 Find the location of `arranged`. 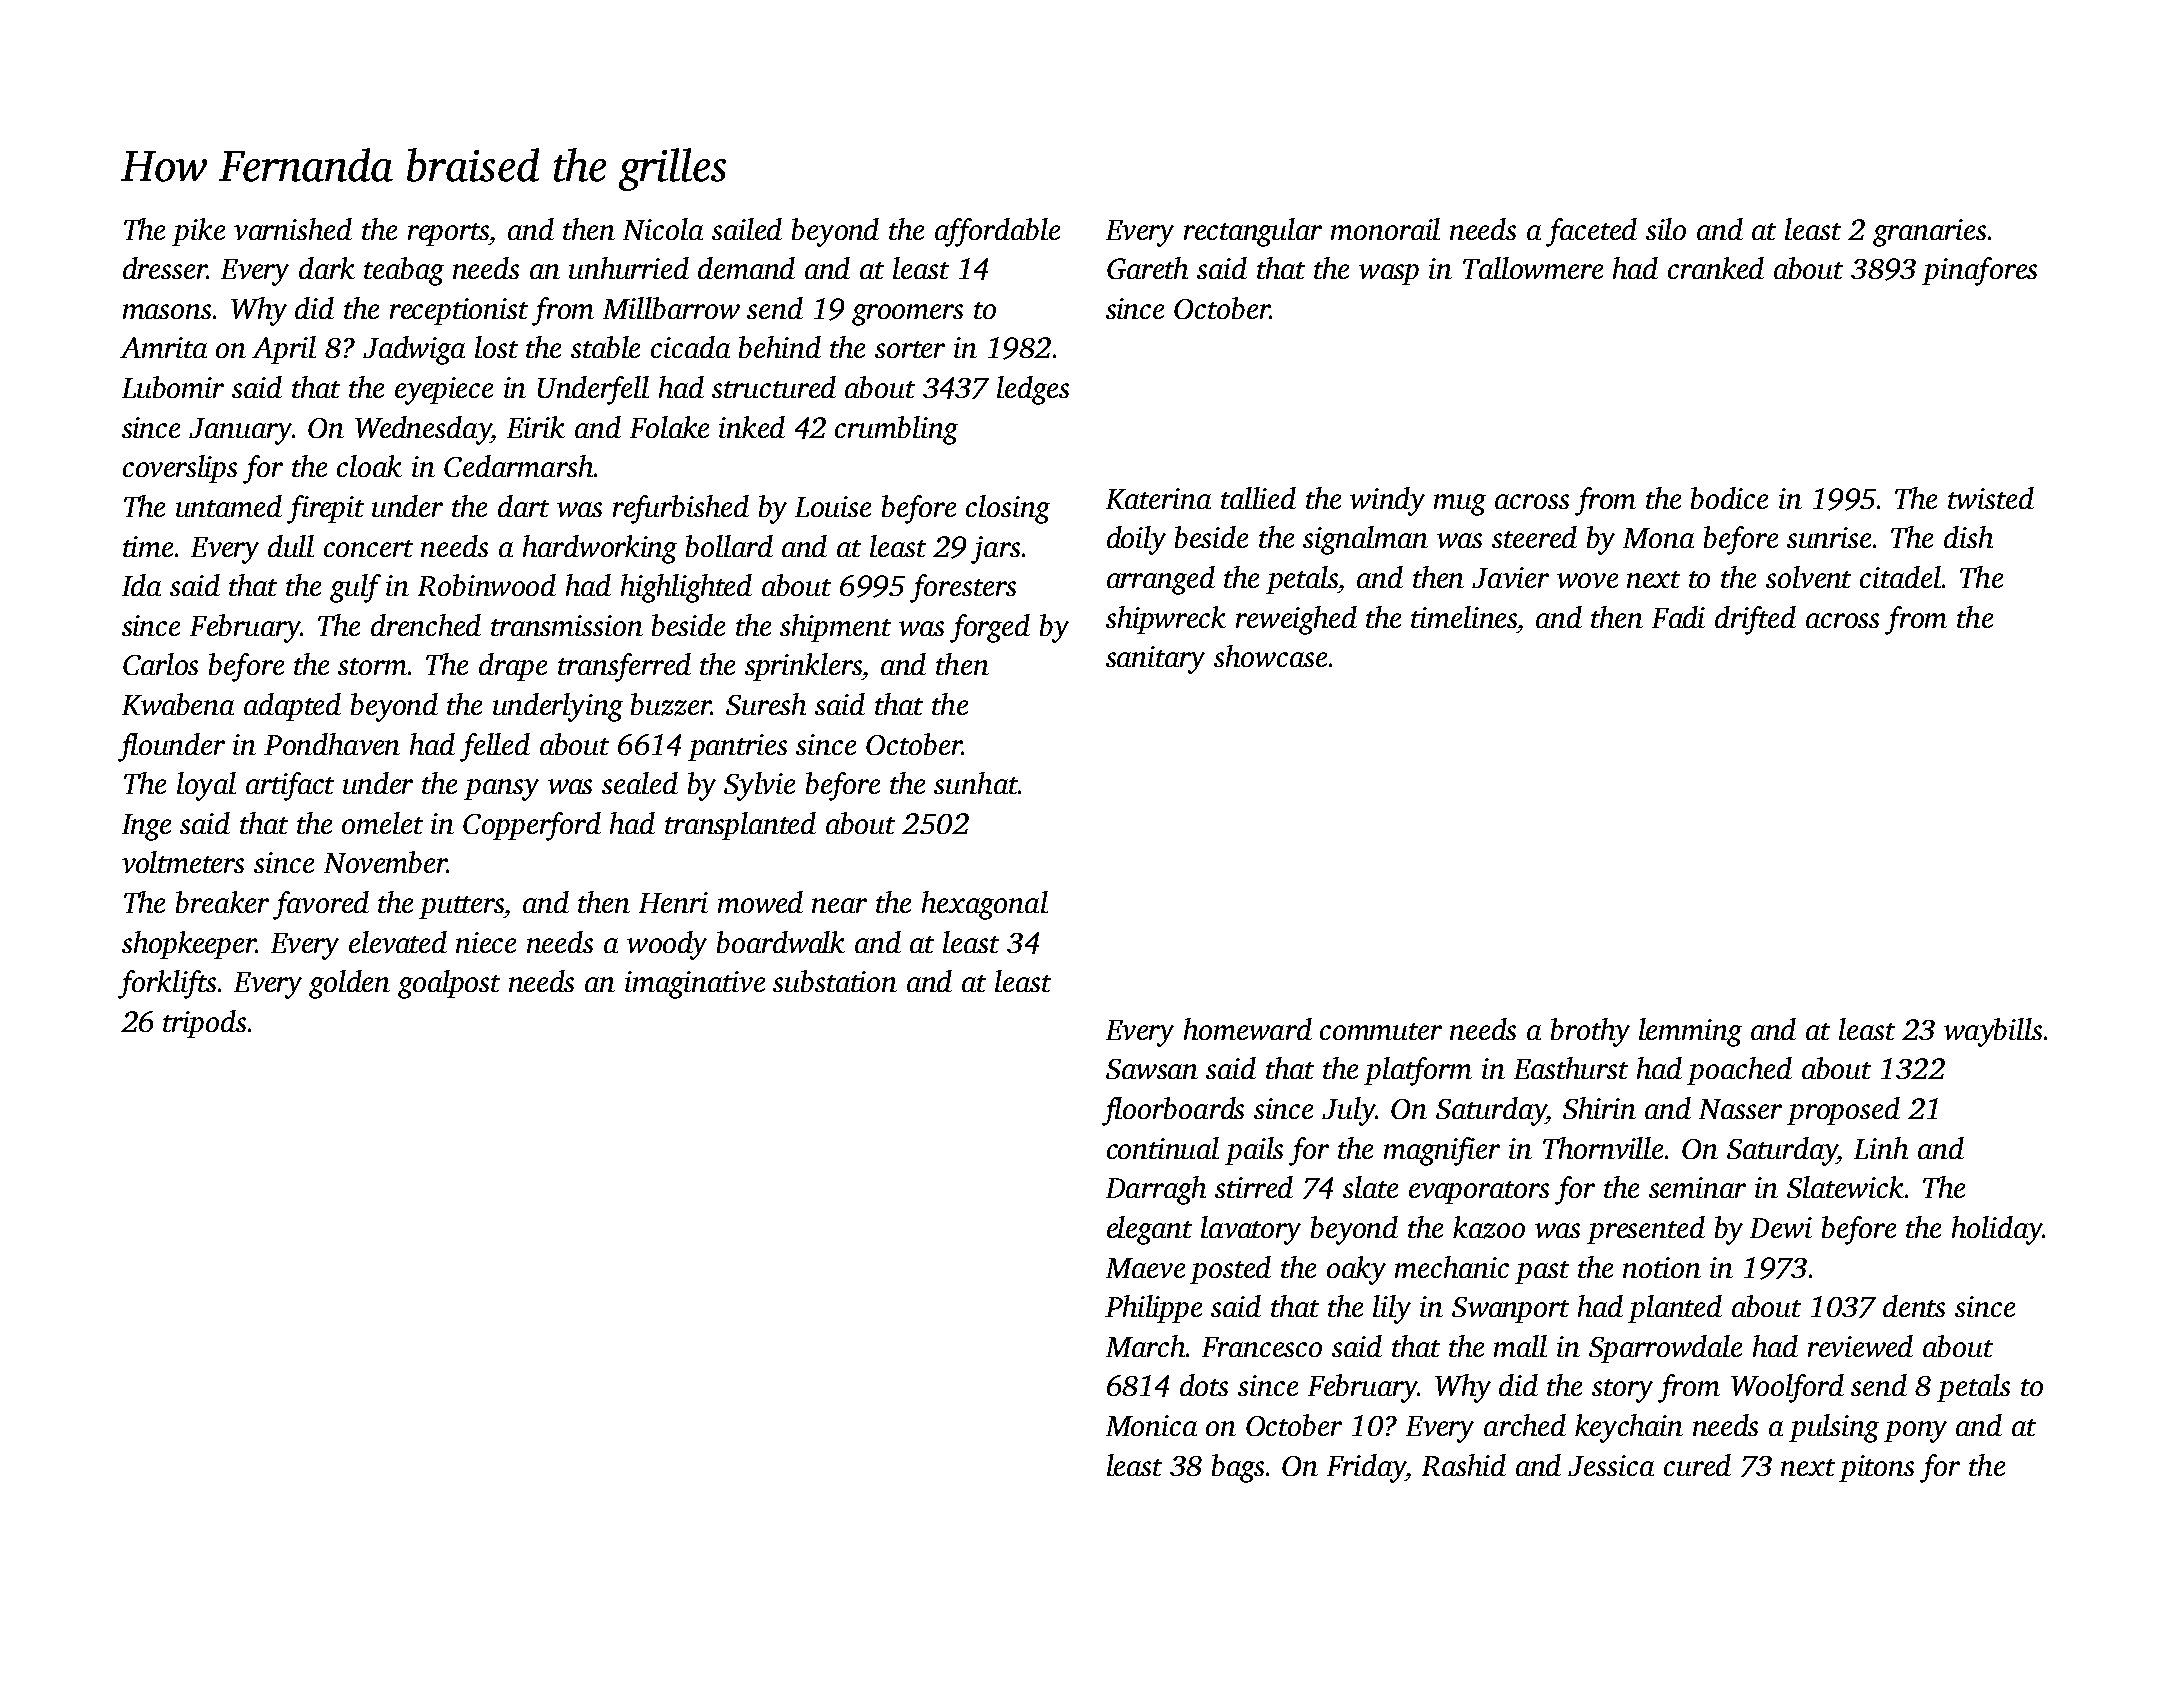

arranged is located at coordinates (1161, 580).
